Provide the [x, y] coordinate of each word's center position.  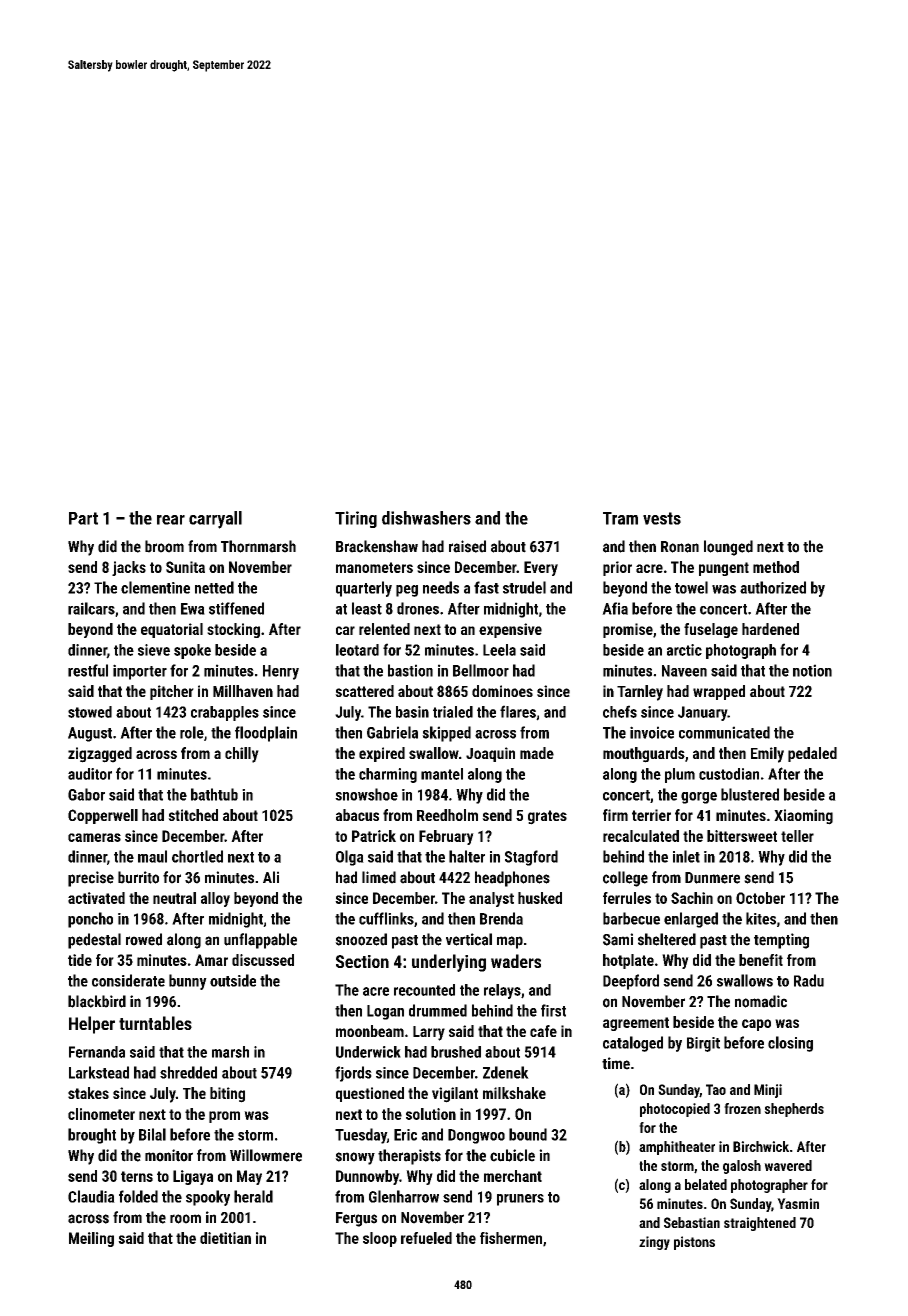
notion [812, 670]
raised [467, 546]
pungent [724, 569]
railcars [91, 608]
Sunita [185, 567]
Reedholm [447, 815]
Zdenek [506, 1072]
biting [227, 1095]
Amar [211, 960]
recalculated [641, 836]
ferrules [627, 898]
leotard [357, 650]
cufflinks [386, 918]
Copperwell [103, 816]
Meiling [91, 1239]
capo [756, 1025]
